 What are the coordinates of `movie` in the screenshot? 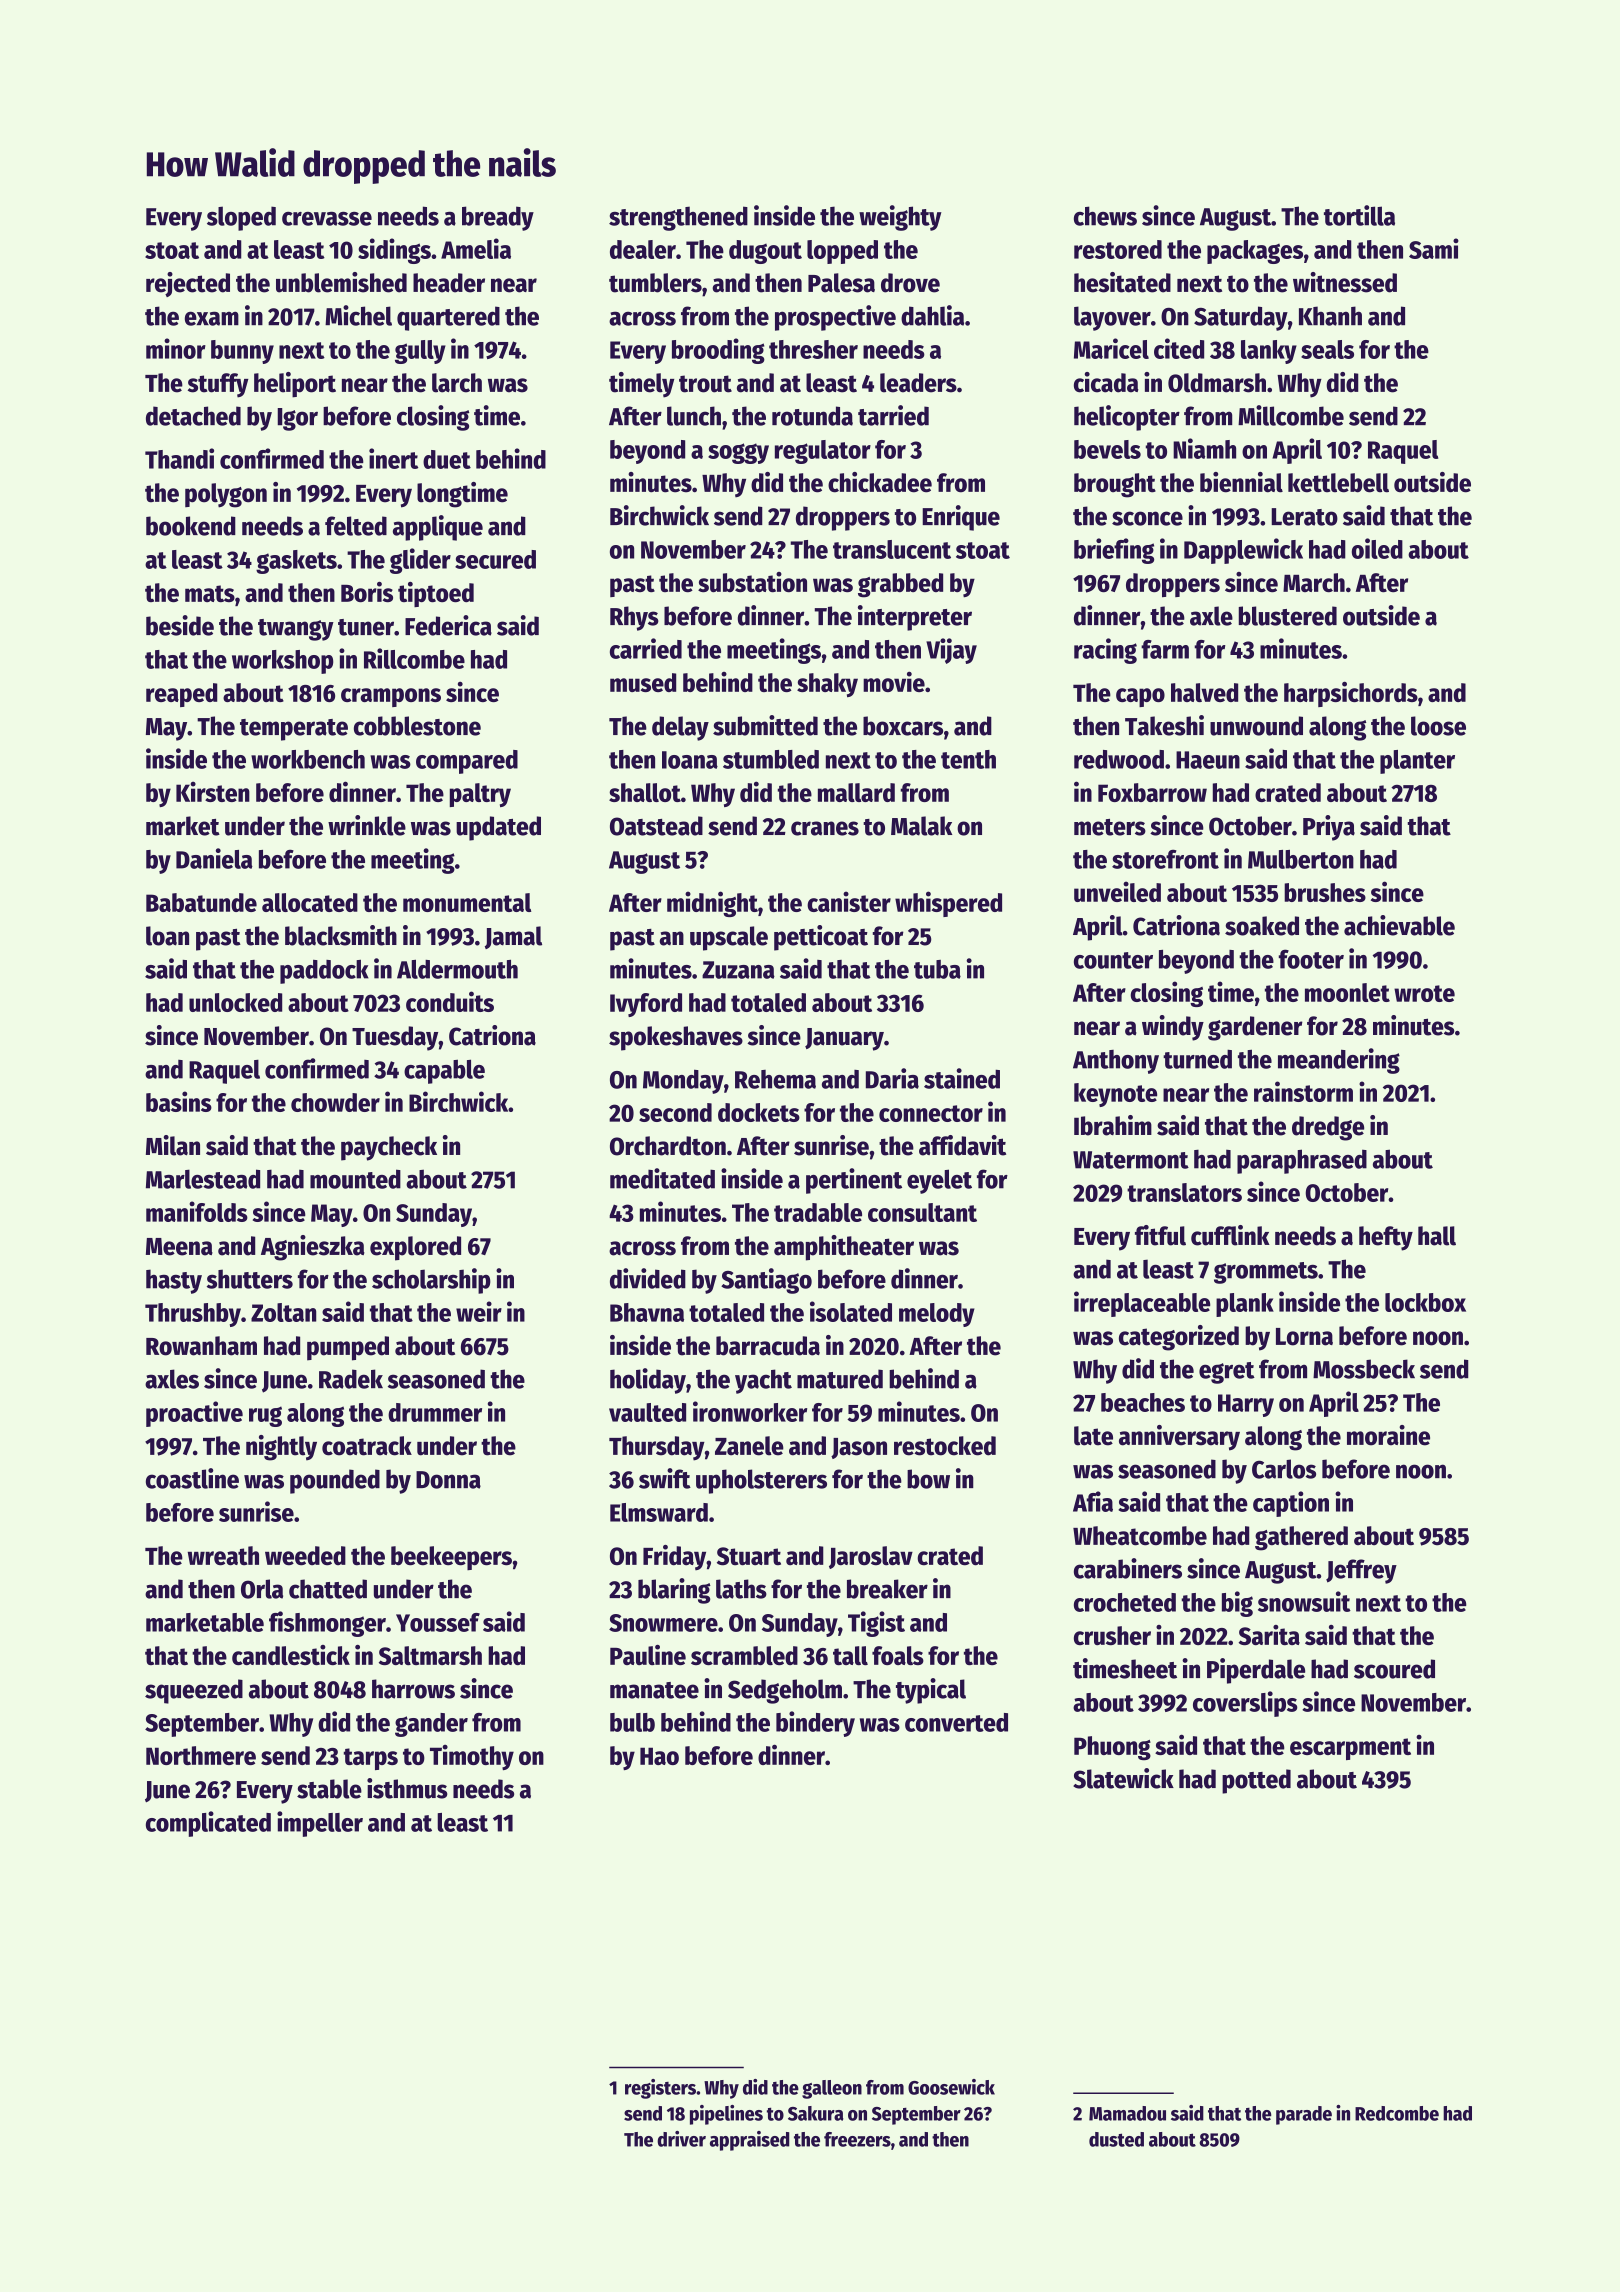 It's located at (894, 682).
